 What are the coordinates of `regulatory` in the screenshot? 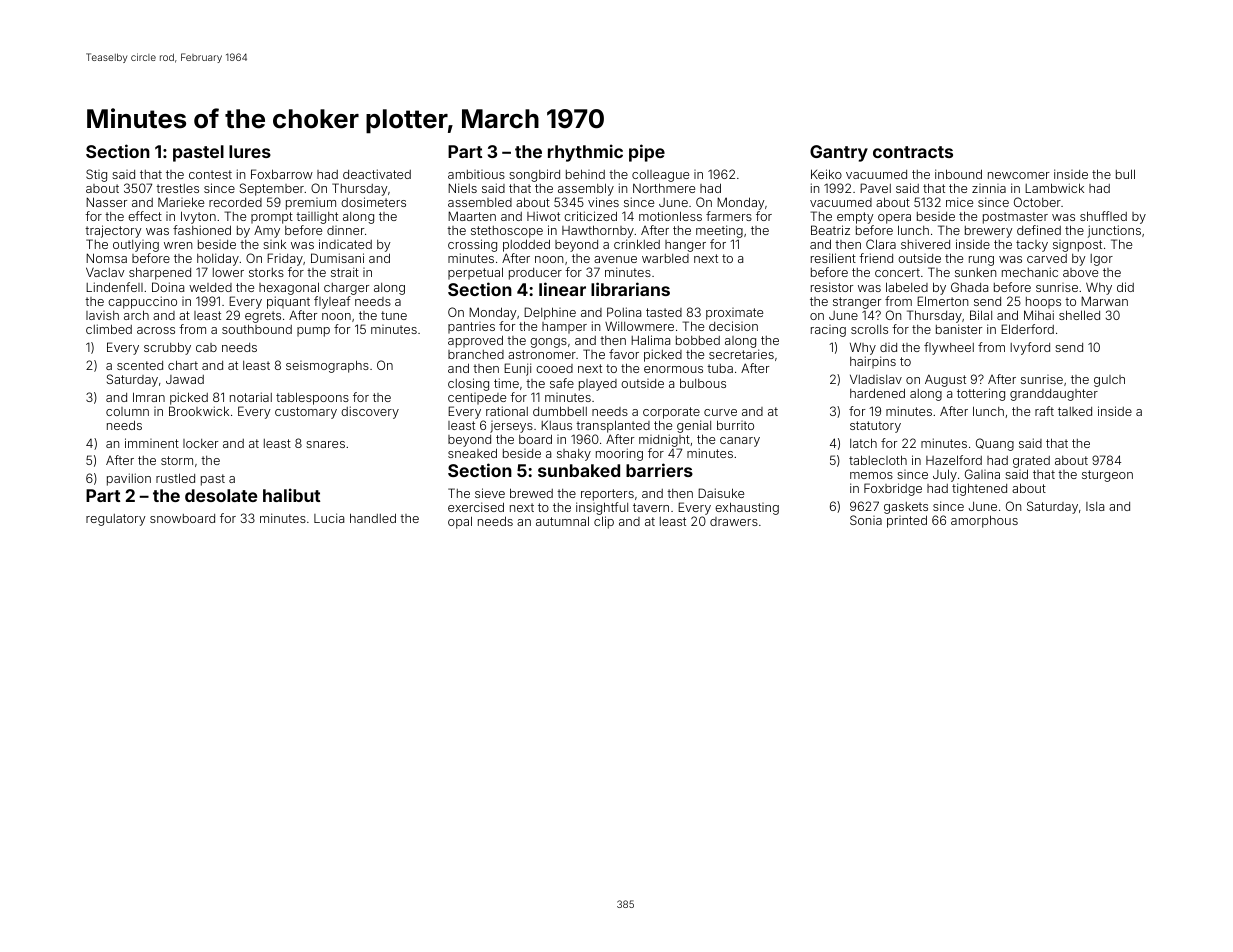 It's located at (116, 520).
